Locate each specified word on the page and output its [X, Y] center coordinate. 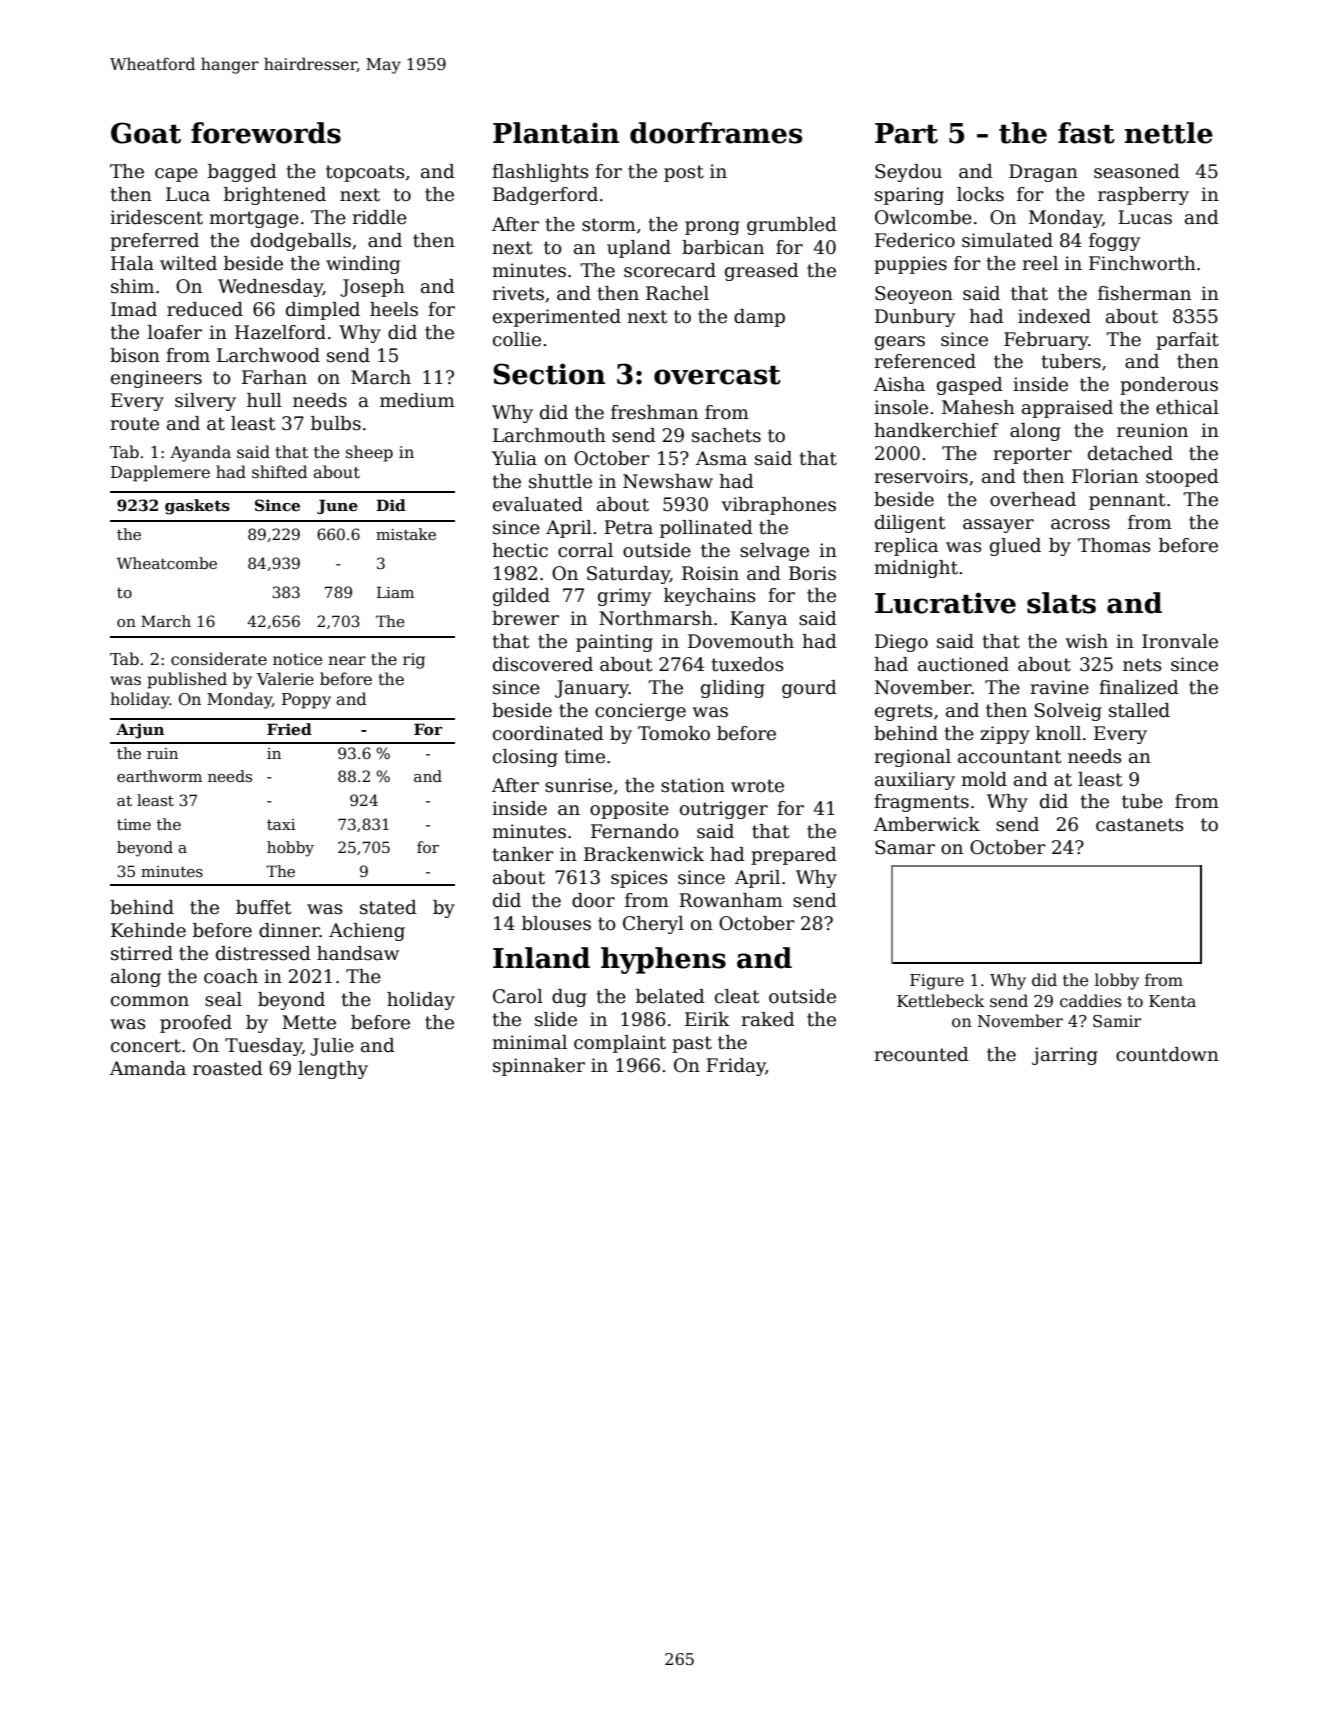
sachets [726, 435]
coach [231, 976]
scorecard [670, 270]
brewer [525, 618]
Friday [736, 1067]
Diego [901, 643]
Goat [146, 133]
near [347, 661]
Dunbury [915, 318]
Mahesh [978, 407]
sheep [369, 453]
